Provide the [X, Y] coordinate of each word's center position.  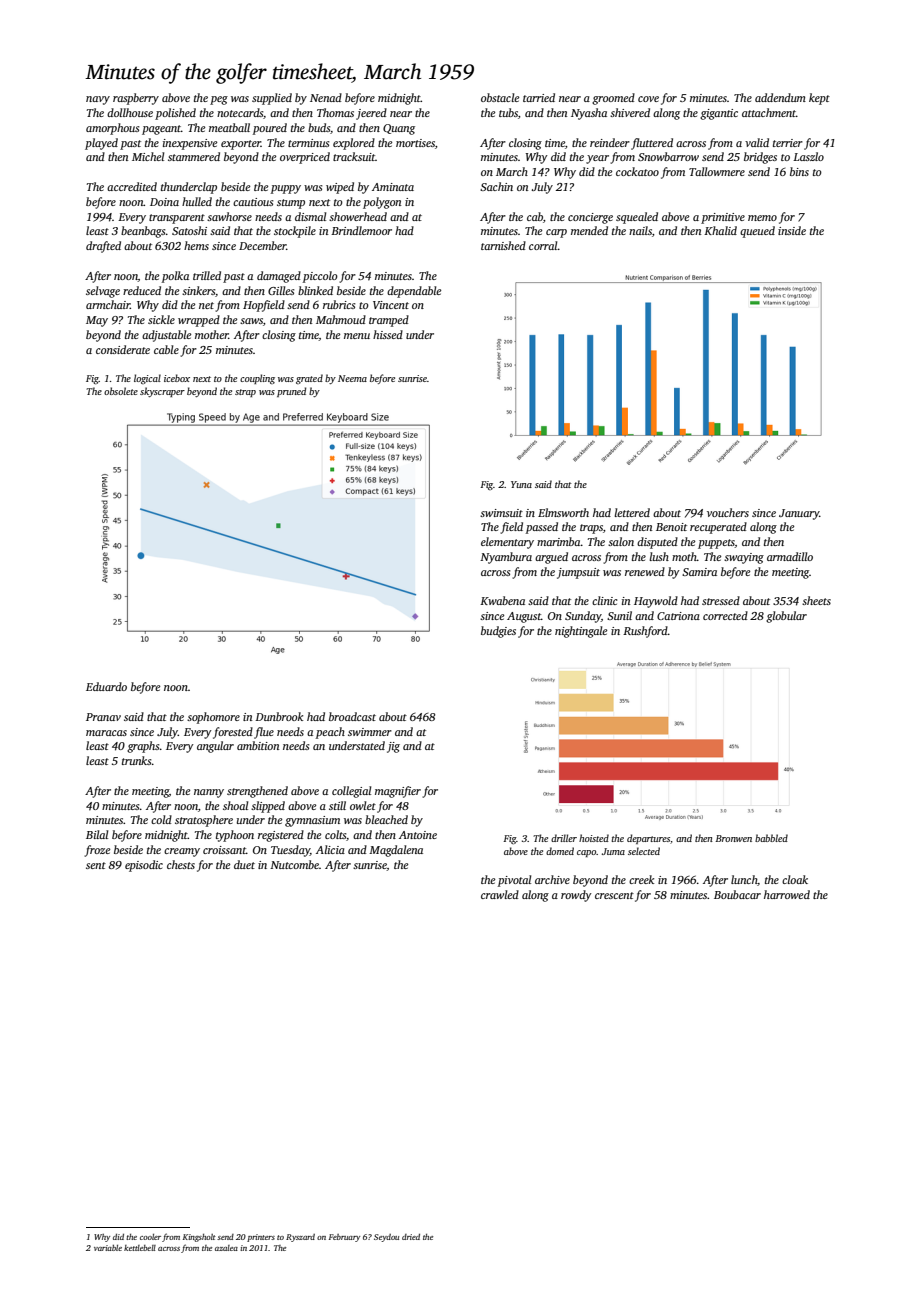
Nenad [326, 97]
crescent [614, 895]
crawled [500, 894]
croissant [224, 850]
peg [219, 100]
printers [261, 1238]
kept [819, 99]
